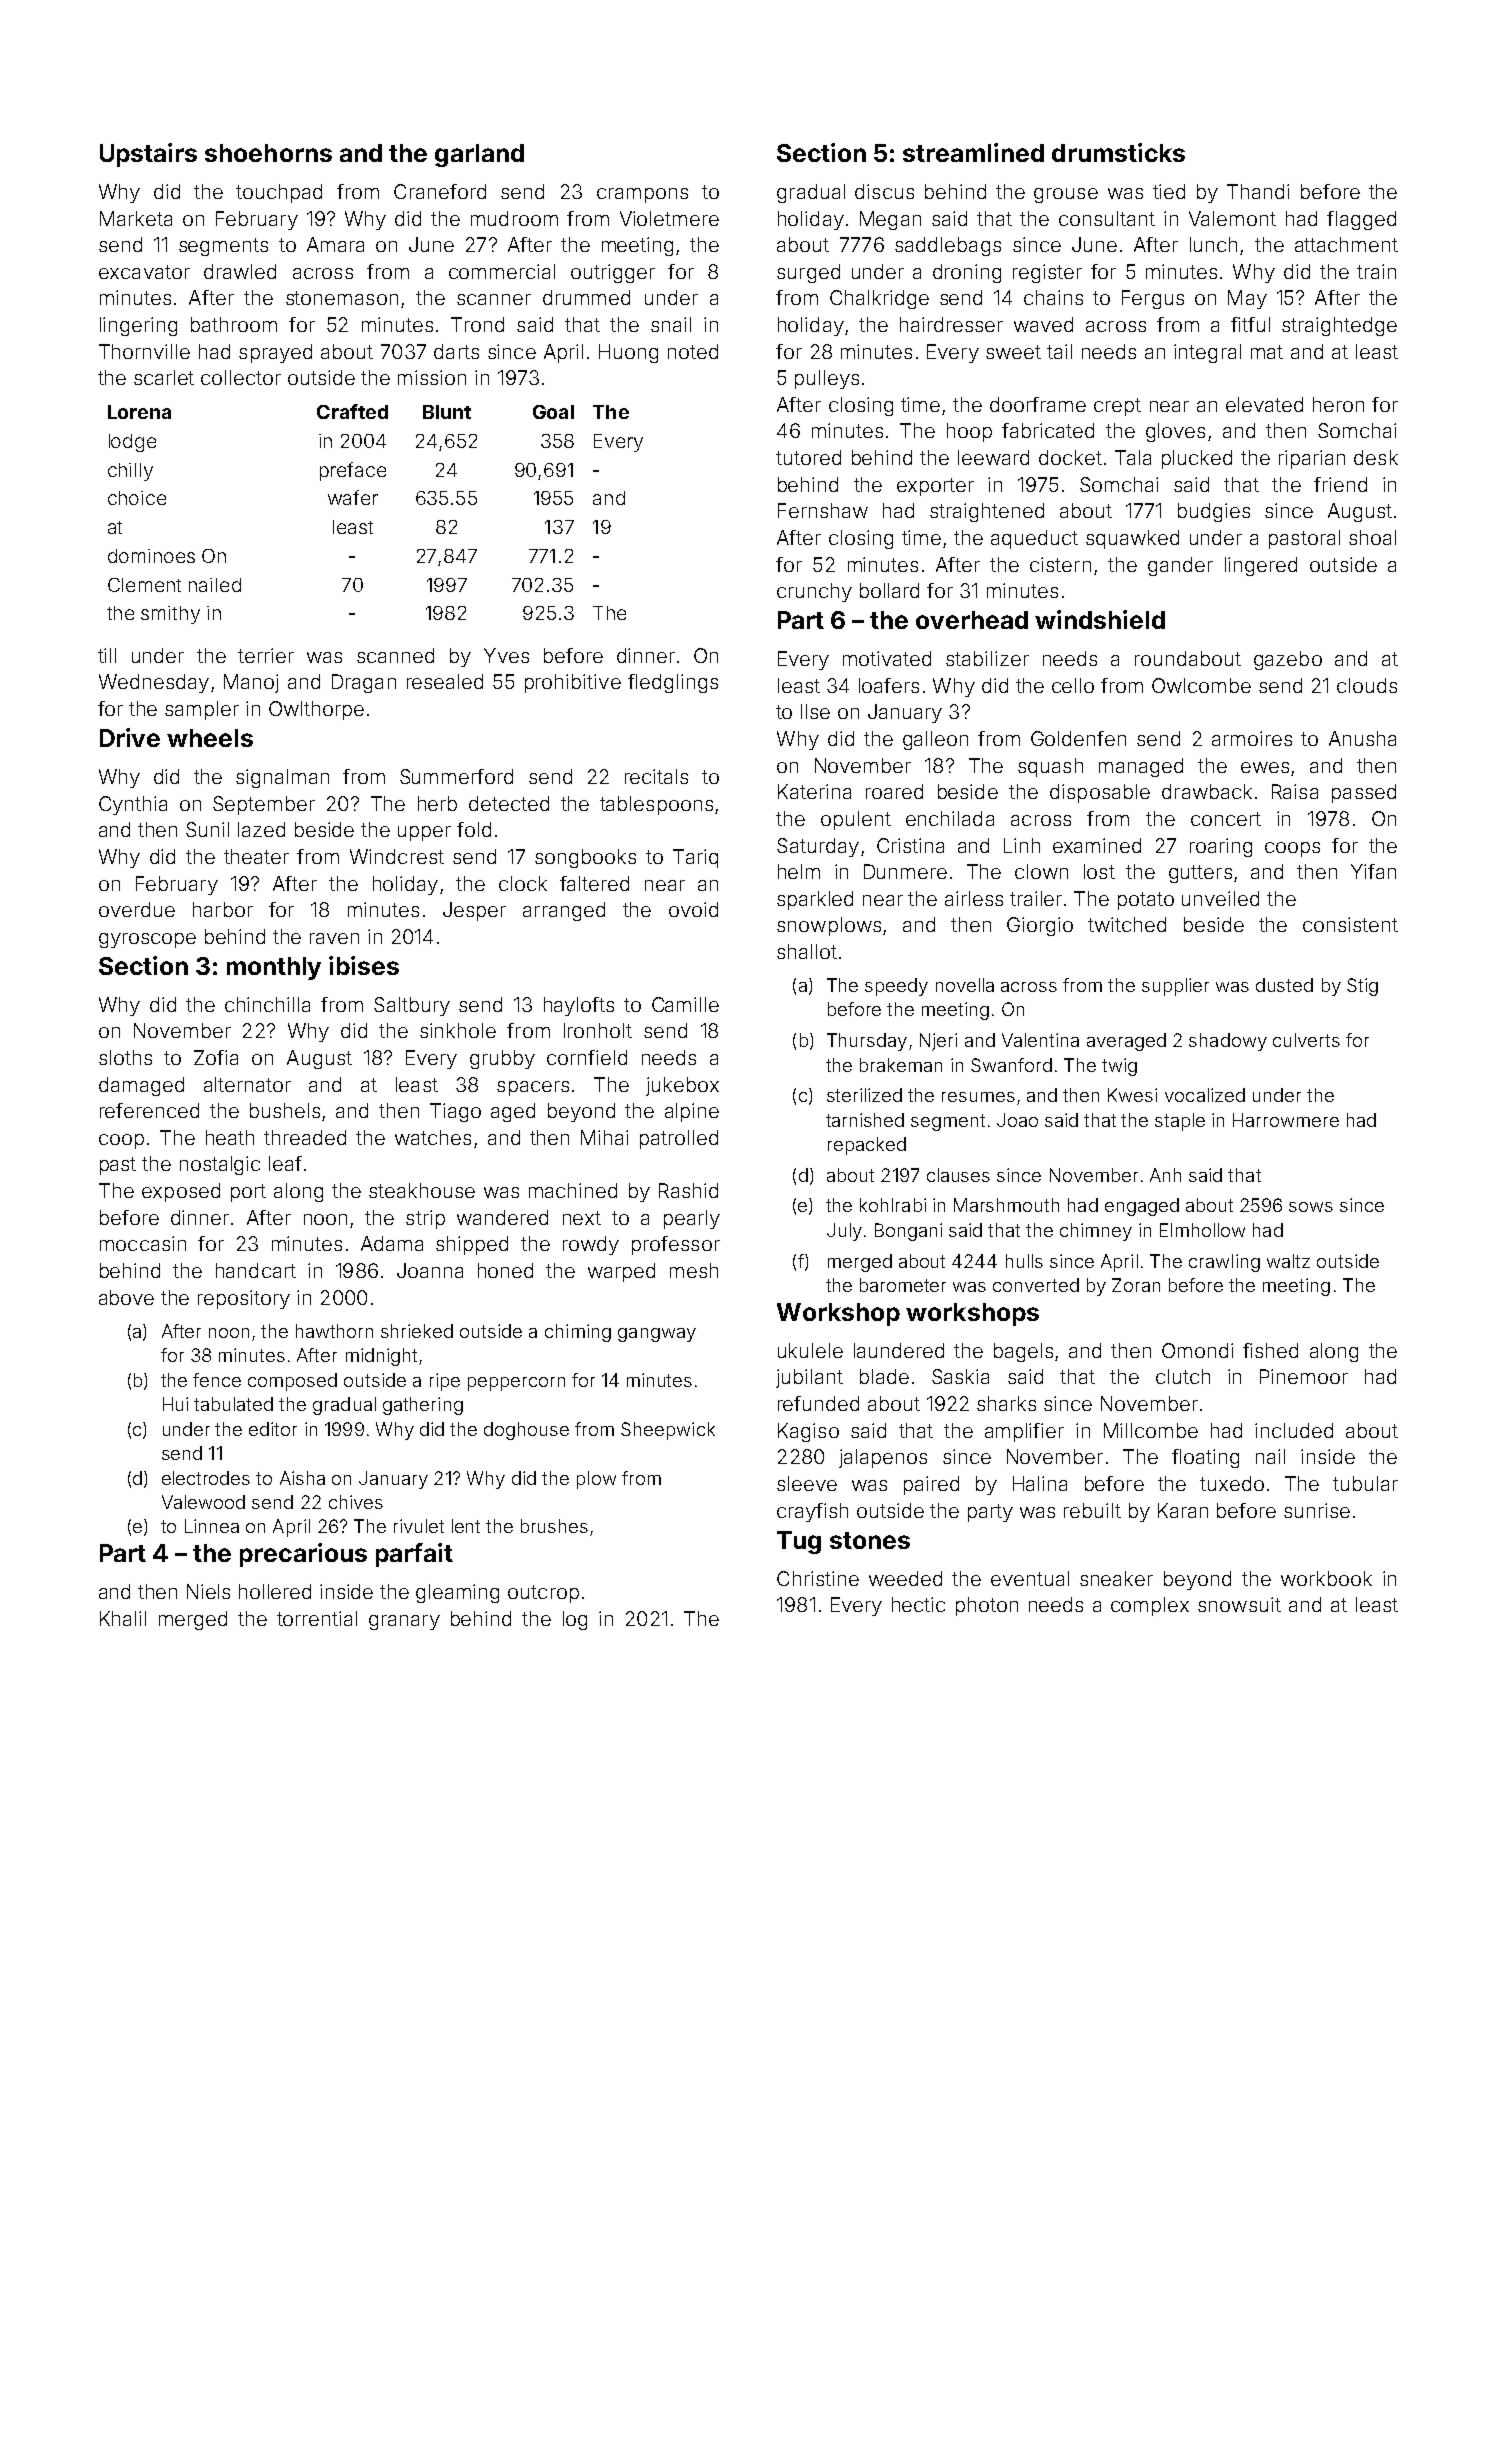 The width and height of the screenshot is (1496, 2464). I want to click on harbor, so click(223, 909).
